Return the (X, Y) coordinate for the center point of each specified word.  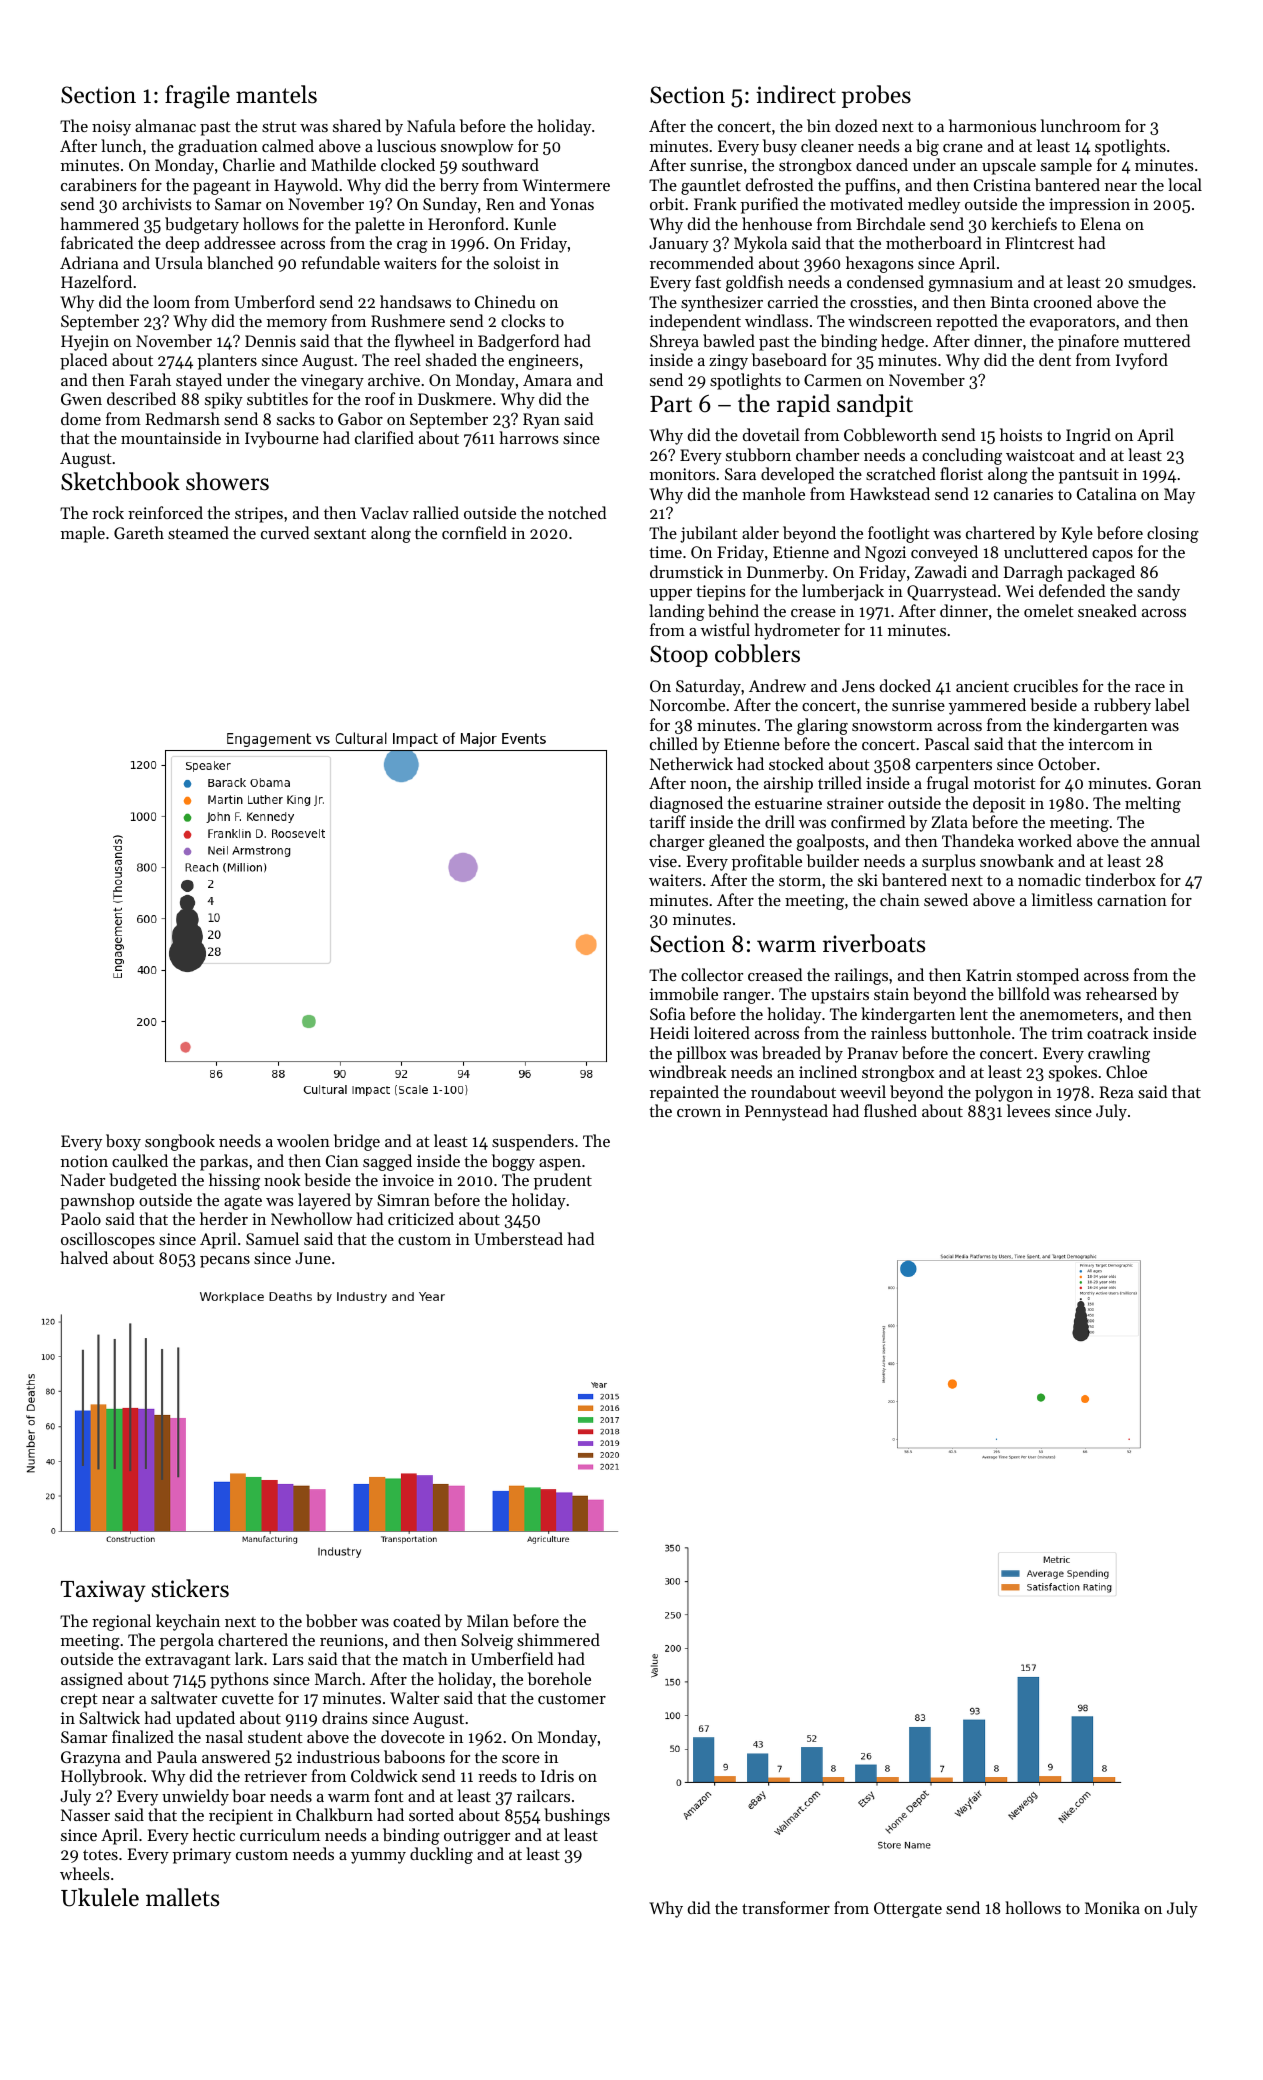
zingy (728, 362)
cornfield (474, 532)
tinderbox (1120, 879)
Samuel (272, 1238)
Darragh (1033, 573)
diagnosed (686, 804)
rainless (899, 1032)
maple (83, 534)
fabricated (97, 242)
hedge (902, 342)
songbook (180, 1142)
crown (699, 1113)
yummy (378, 1858)
